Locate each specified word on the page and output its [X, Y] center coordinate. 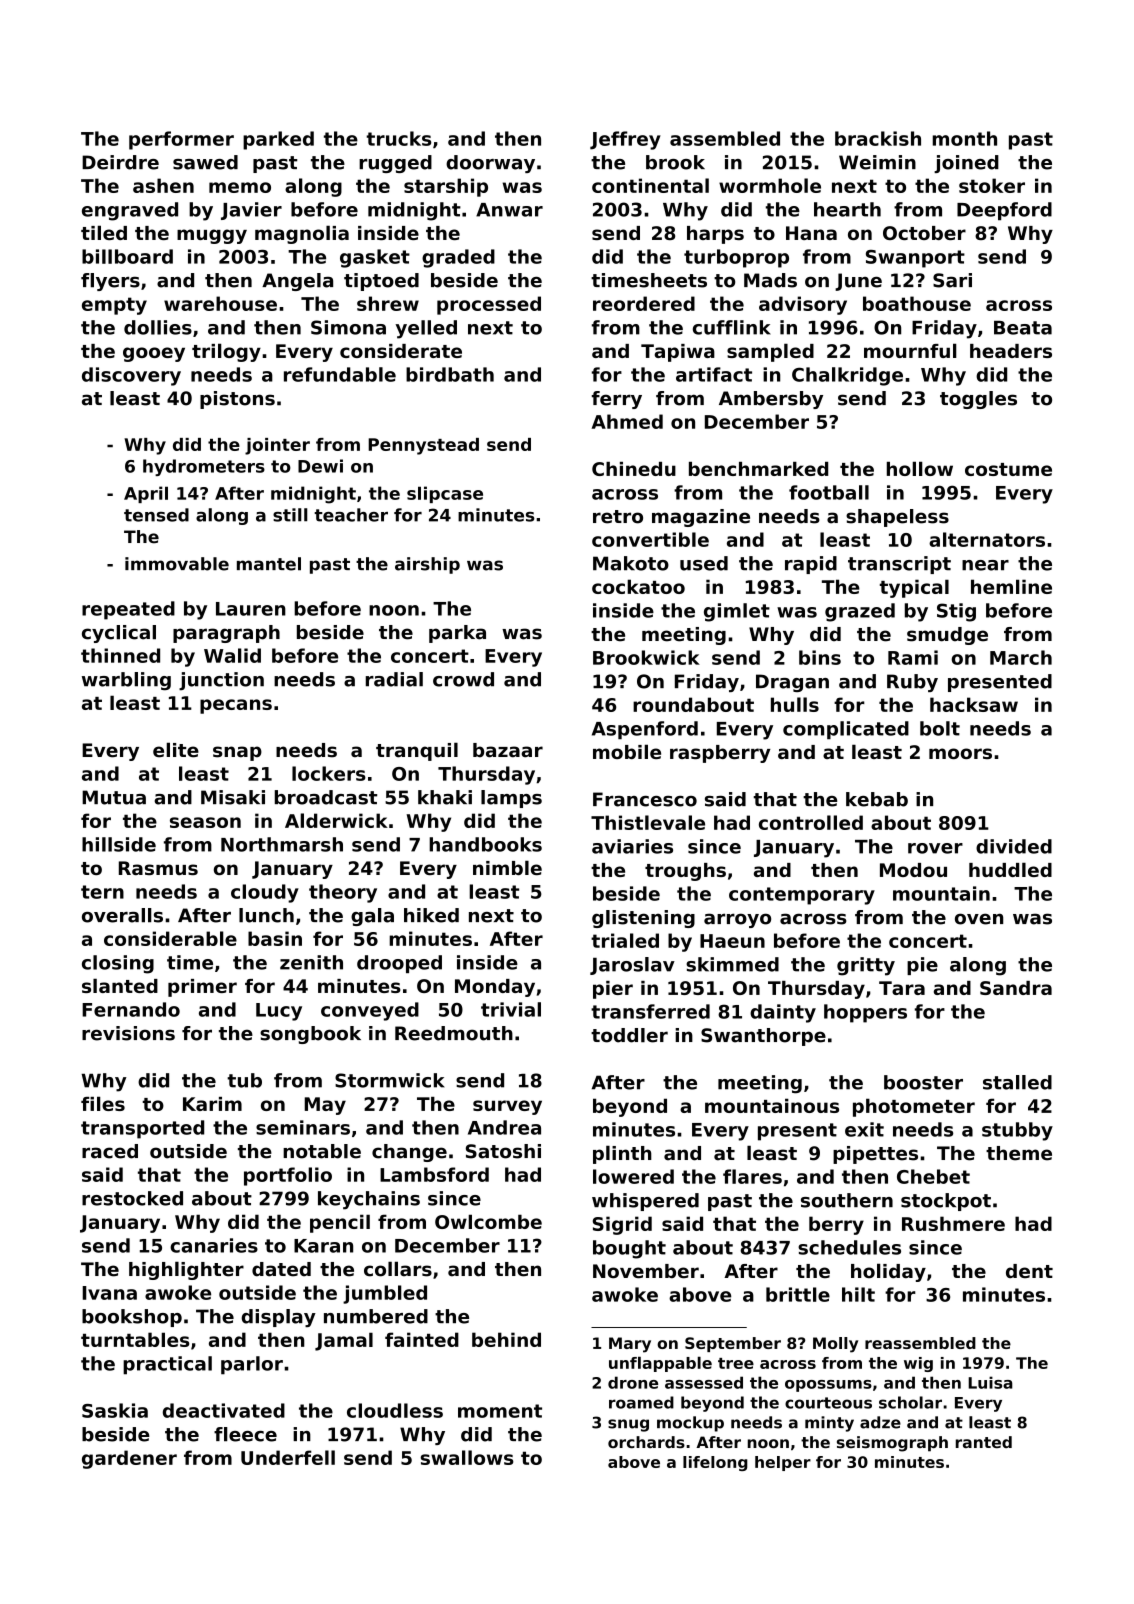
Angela [297, 282]
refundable [340, 374]
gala [372, 917]
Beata [1023, 328]
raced [110, 1151]
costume [1008, 469]
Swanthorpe [763, 1037]
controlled [811, 822]
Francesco [645, 799]
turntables [135, 1339]
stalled [1017, 1082]
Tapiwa [678, 353]
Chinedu [634, 469]
